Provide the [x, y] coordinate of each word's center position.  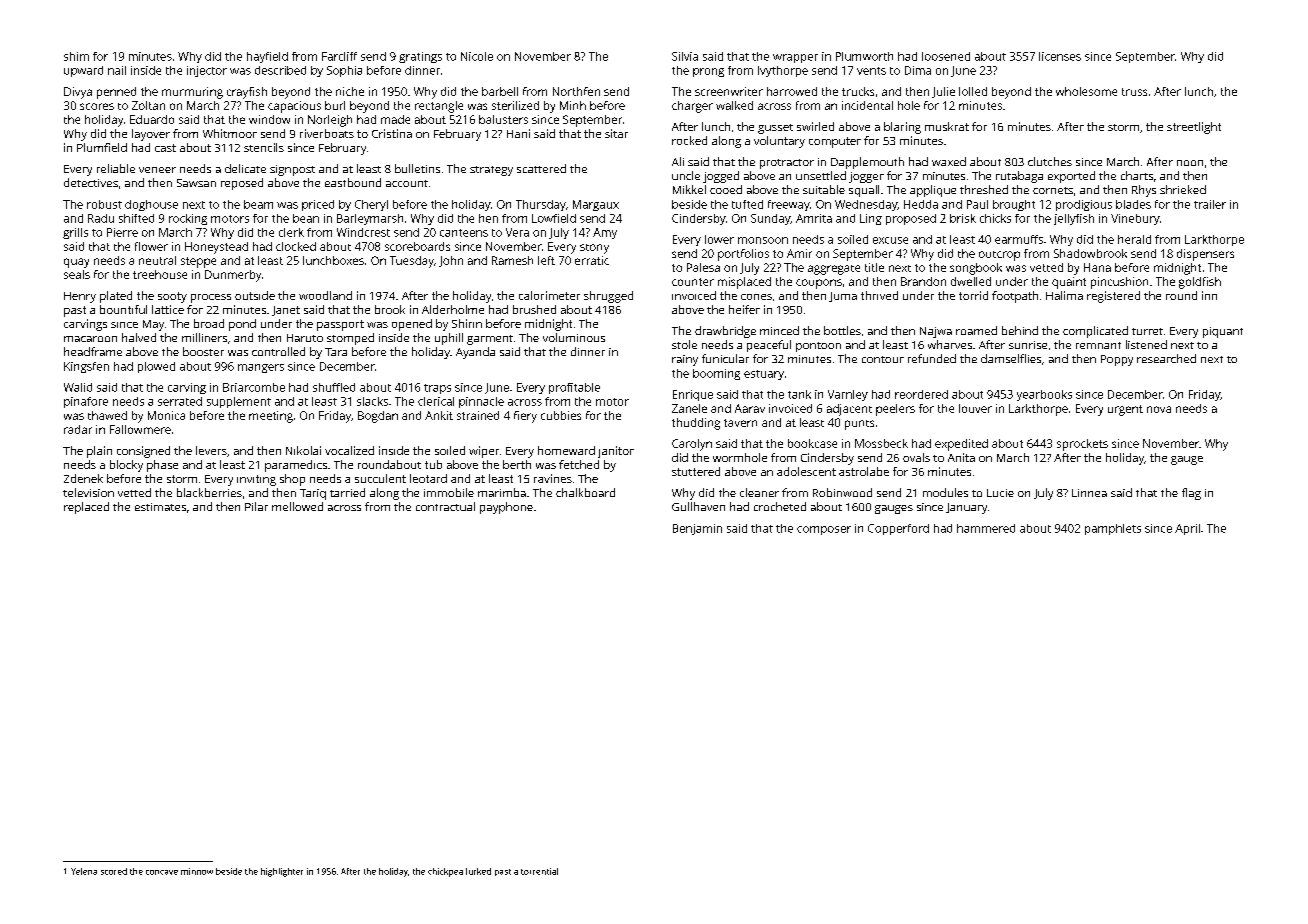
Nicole [477, 56]
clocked [296, 246]
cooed [726, 189]
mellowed [297, 506]
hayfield [267, 57]
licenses [1060, 56]
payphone [506, 508]
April [1187, 529]
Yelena [84, 871]
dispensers [1205, 255]
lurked [478, 871]
